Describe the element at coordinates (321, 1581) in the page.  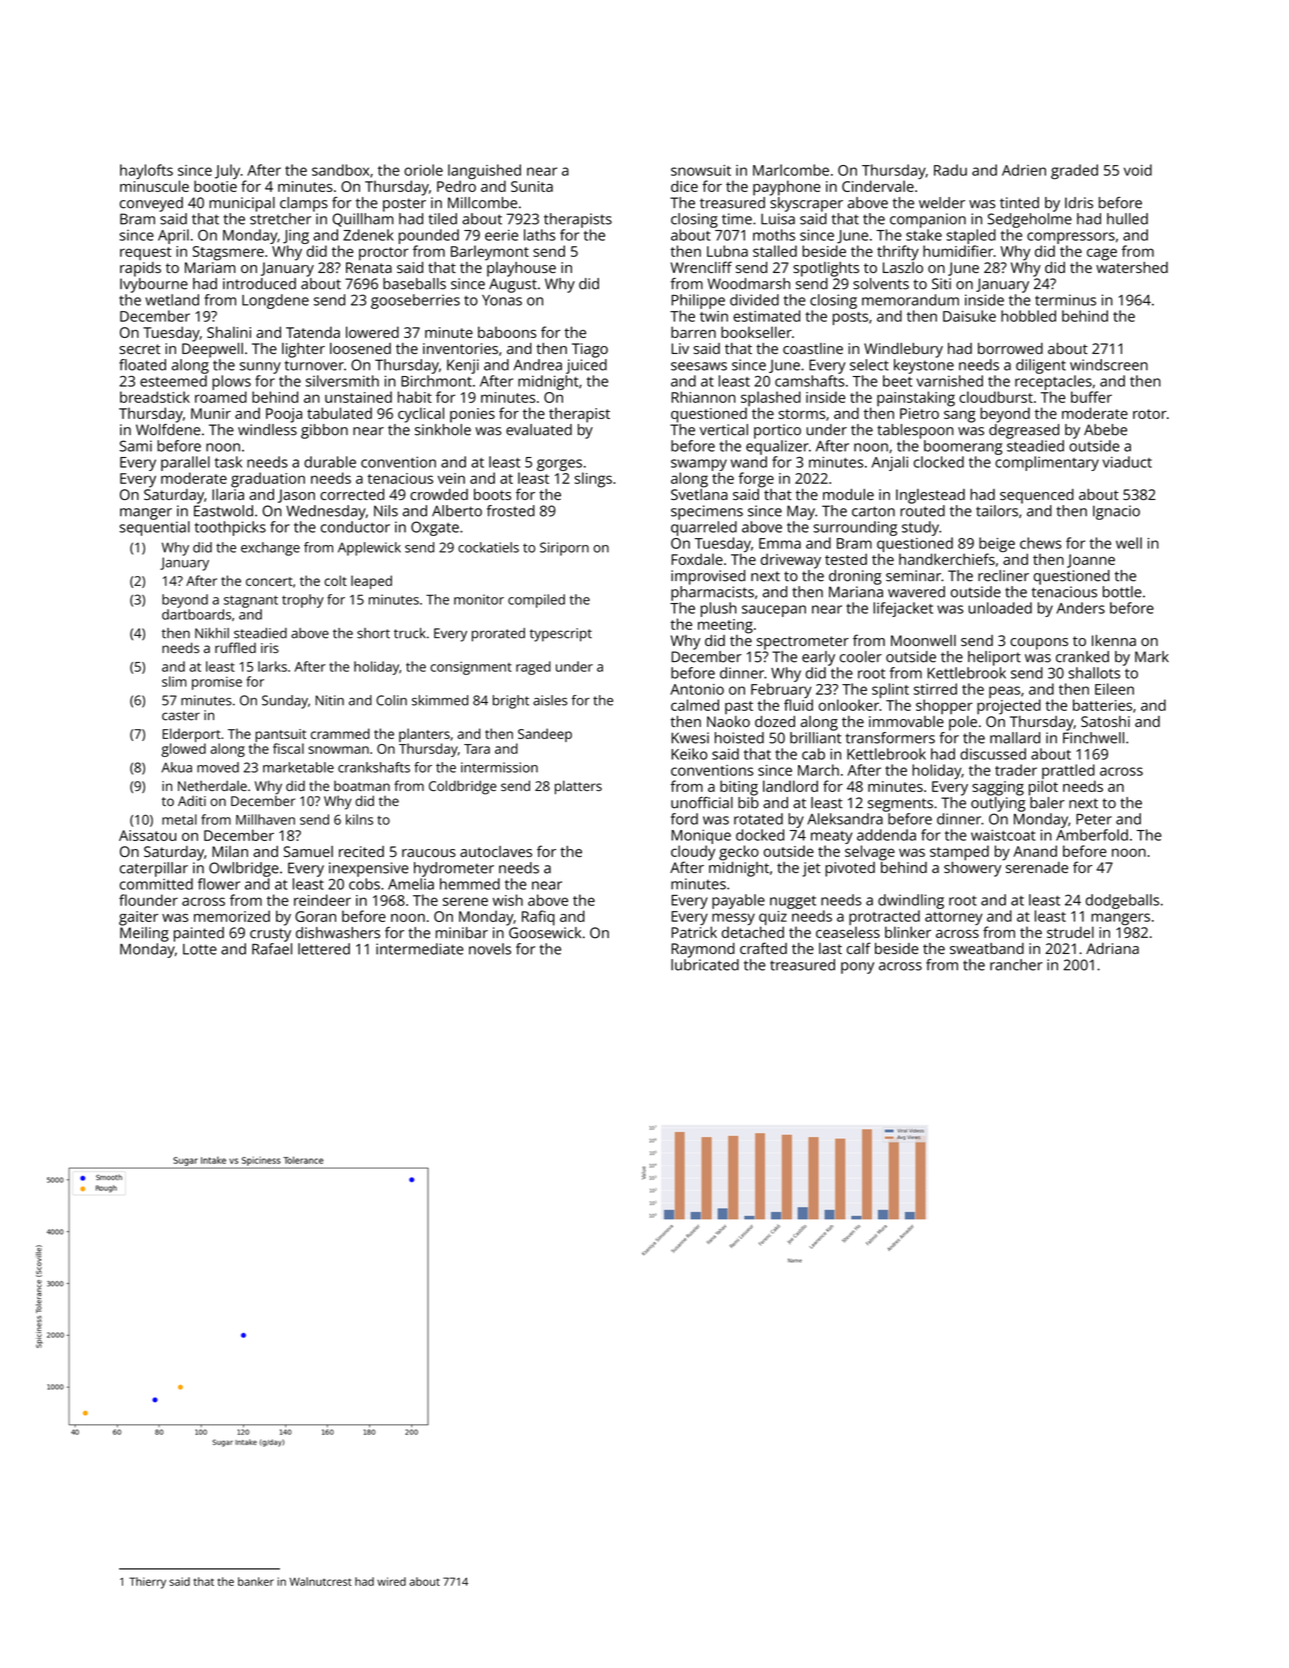
I see `Walnutcrest` at that location.
